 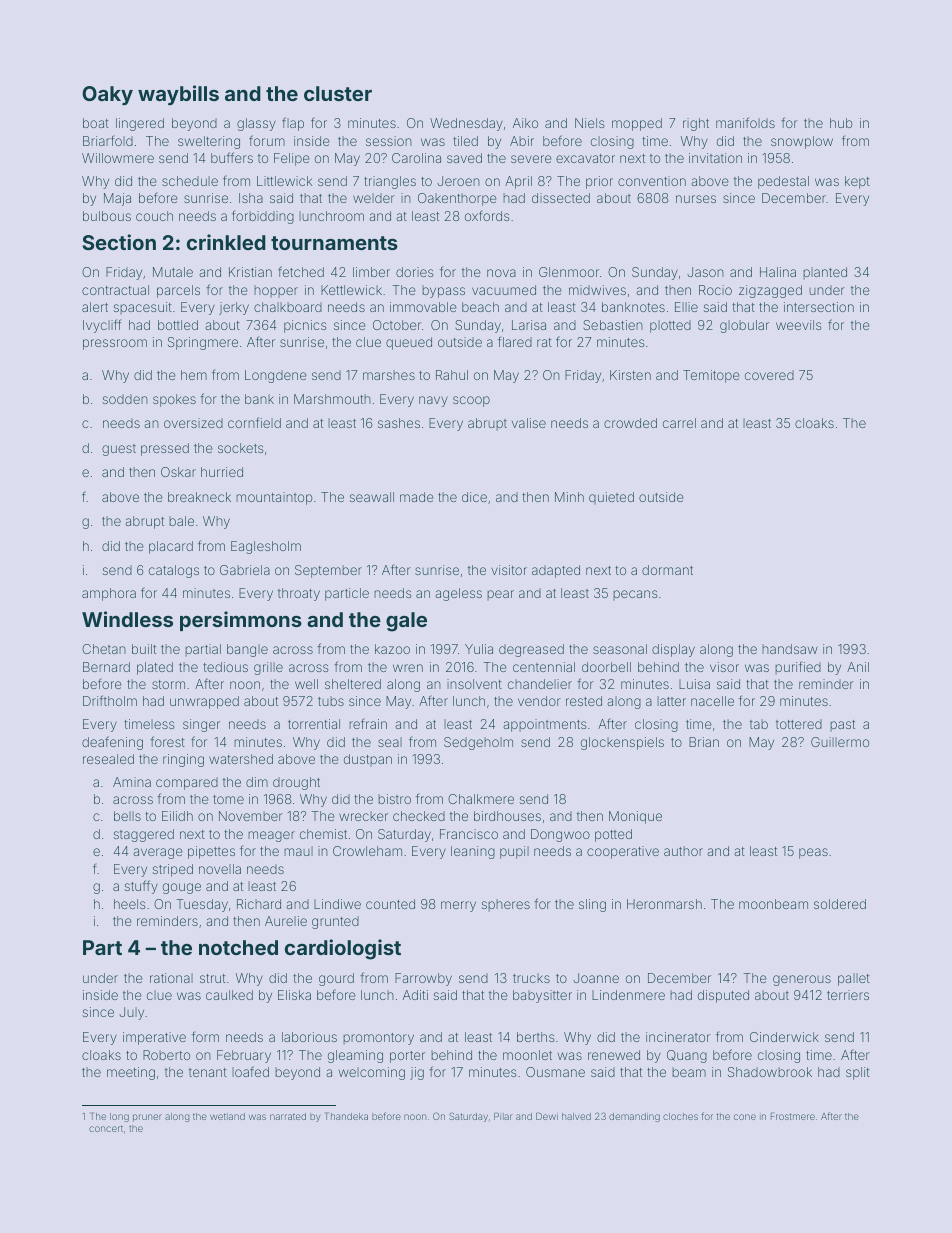 I want to click on Oaky, so click(x=107, y=95).
